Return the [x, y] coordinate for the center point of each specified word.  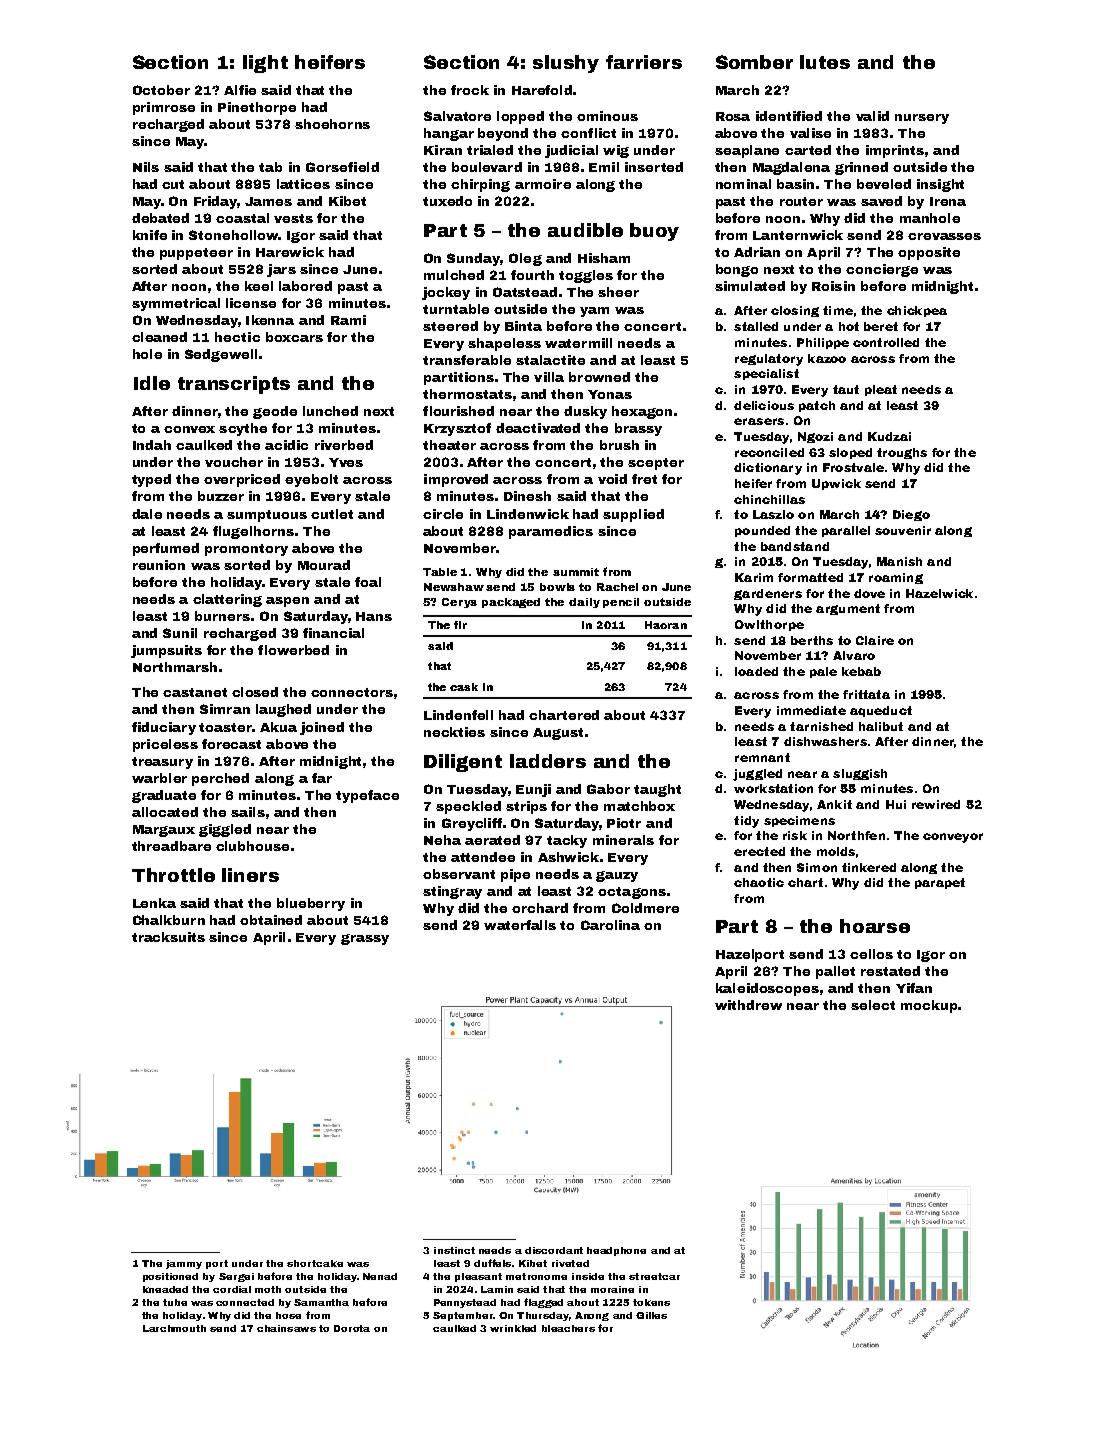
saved [881, 201]
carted [808, 150]
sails [248, 812]
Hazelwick [939, 593]
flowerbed [293, 650]
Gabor [608, 789]
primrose [164, 108]
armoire [543, 184]
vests [293, 218]
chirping [480, 185]
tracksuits [168, 937]
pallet [835, 972]
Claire [875, 640]
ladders [548, 761]
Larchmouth [174, 1328]
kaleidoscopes [767, 989]
